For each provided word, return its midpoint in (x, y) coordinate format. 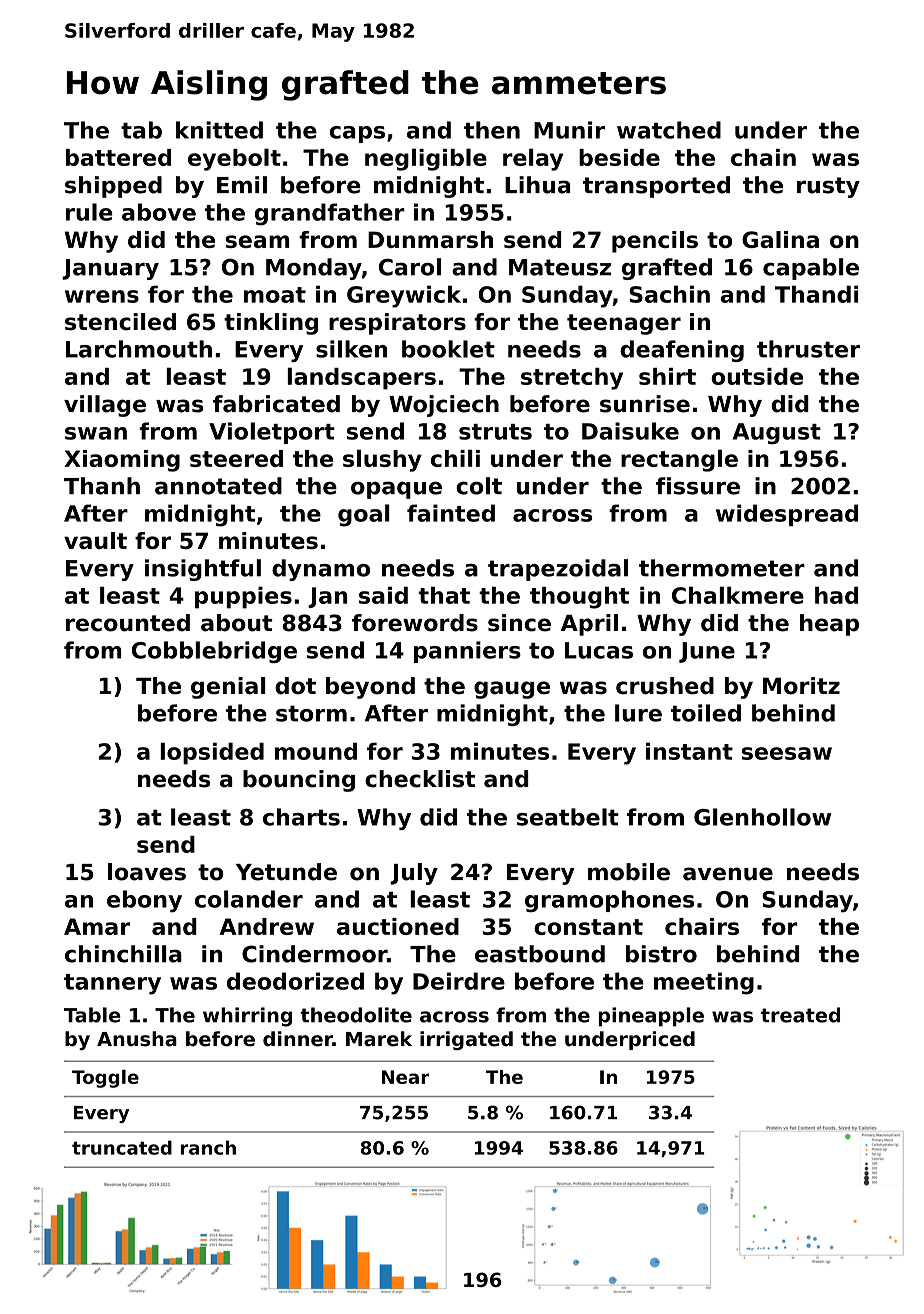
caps (357, 134)
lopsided (212, 753)
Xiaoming (122, 461)
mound (316, 751)
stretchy (572, 379)
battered (118, 157)
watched (669, 130)
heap (829, 625)
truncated (122, 1147)
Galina (780, 239)
